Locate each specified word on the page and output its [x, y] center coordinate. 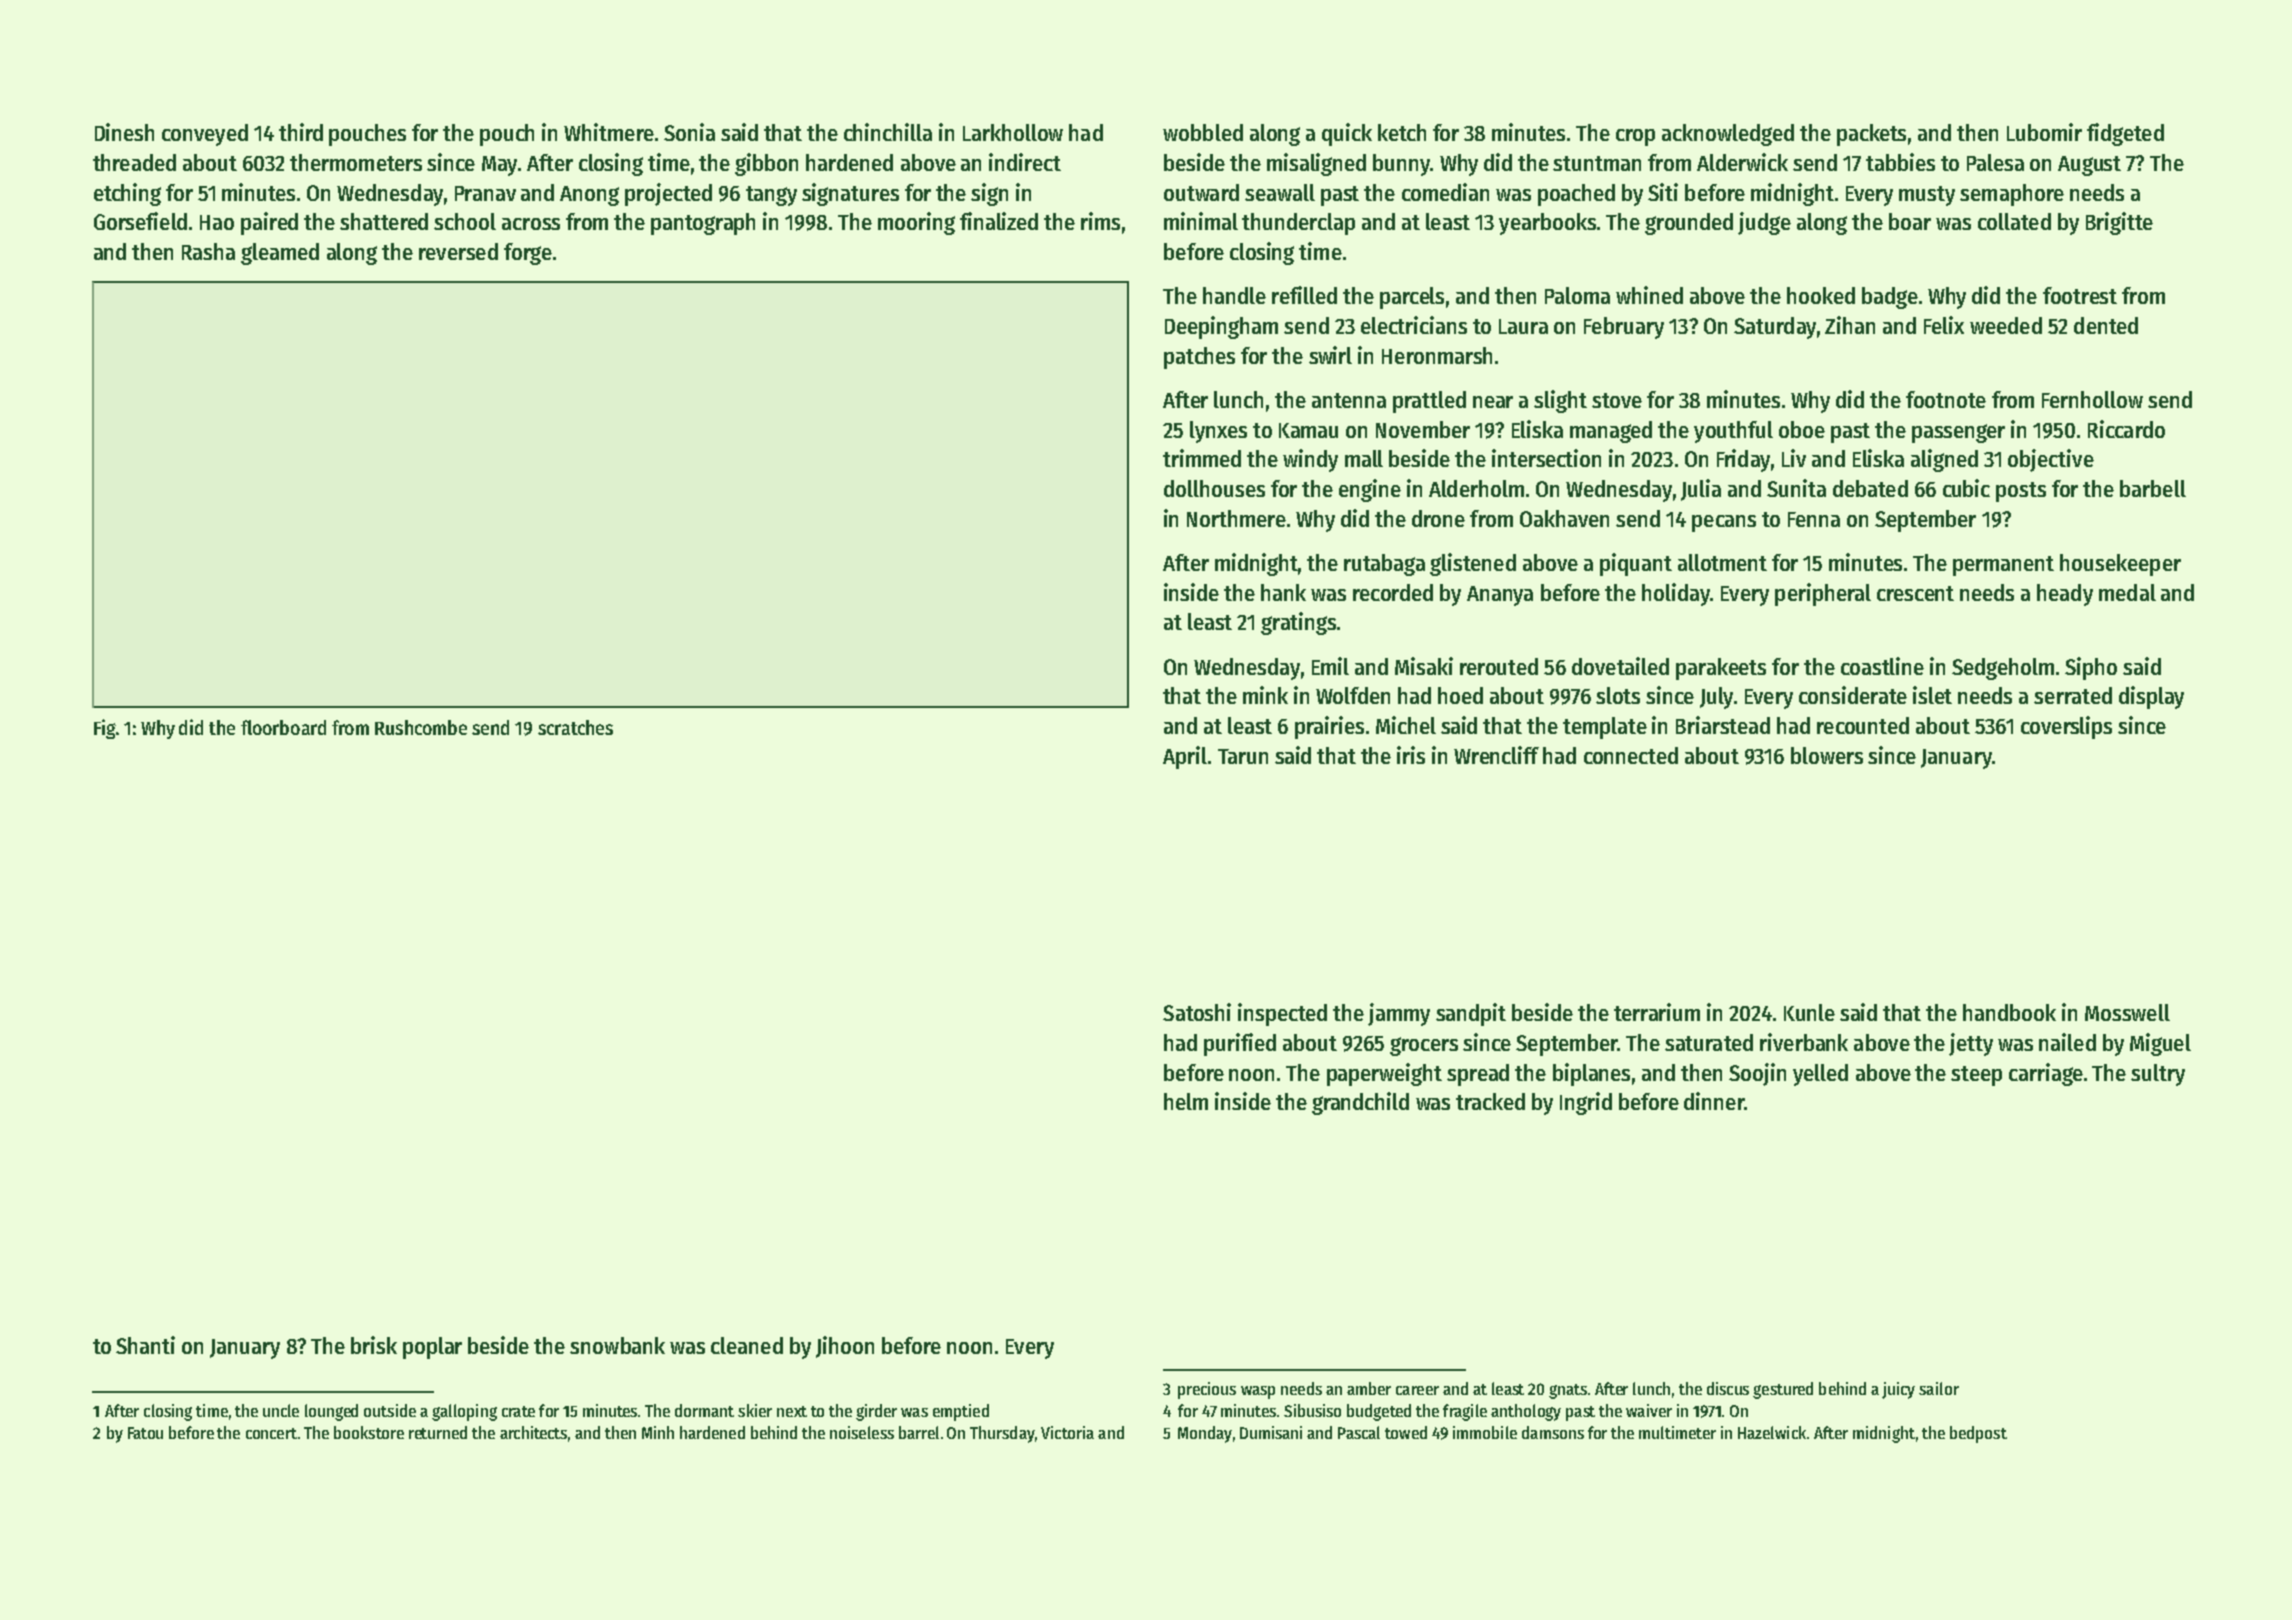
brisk [374, 1345]
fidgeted [2125, 134]
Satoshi [1197, 1012]
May [499, 166]
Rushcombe [421, 727]
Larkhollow [1013, 132]
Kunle [1809, 1012]
